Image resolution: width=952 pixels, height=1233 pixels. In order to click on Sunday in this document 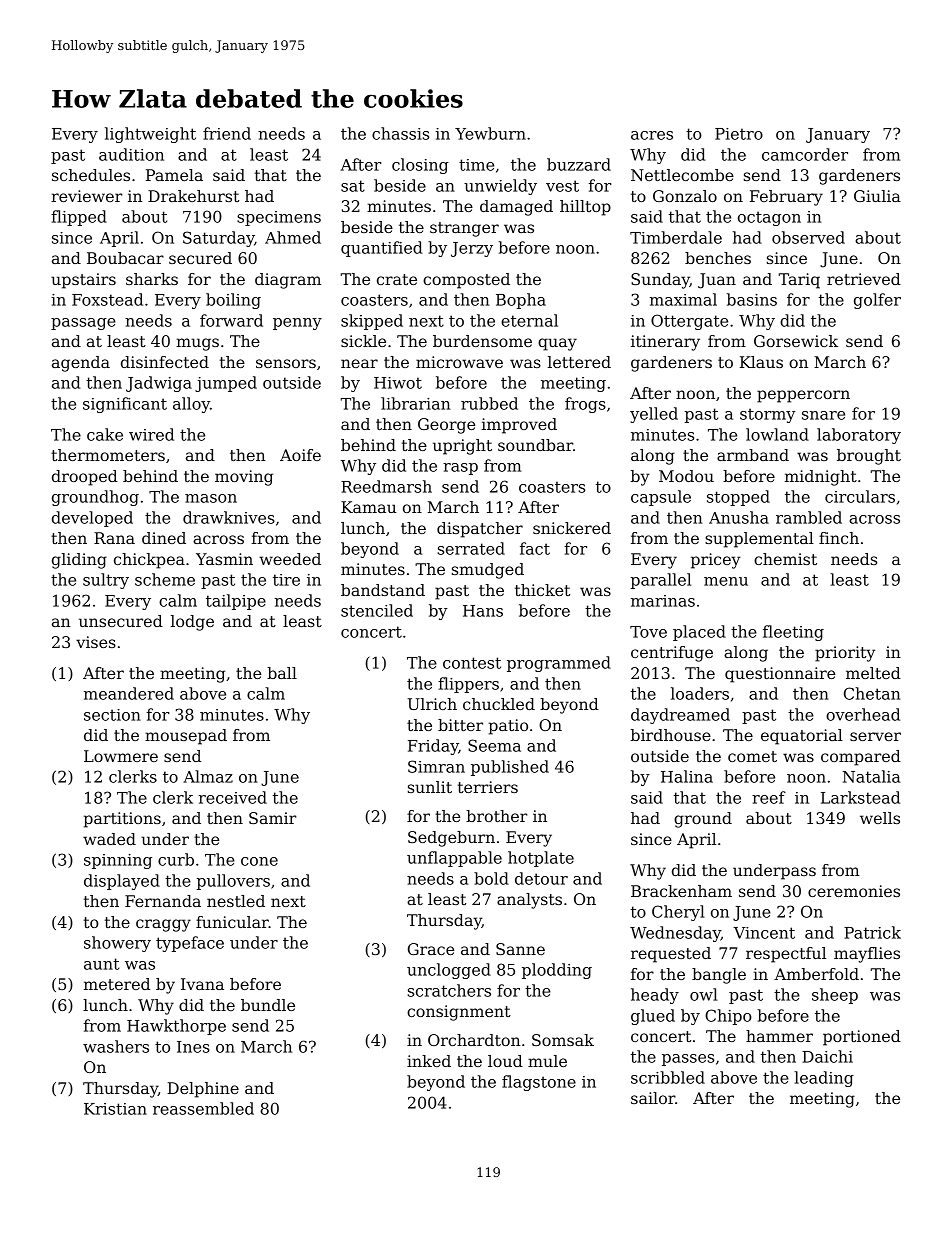, I will do `click(660, 281)`.
